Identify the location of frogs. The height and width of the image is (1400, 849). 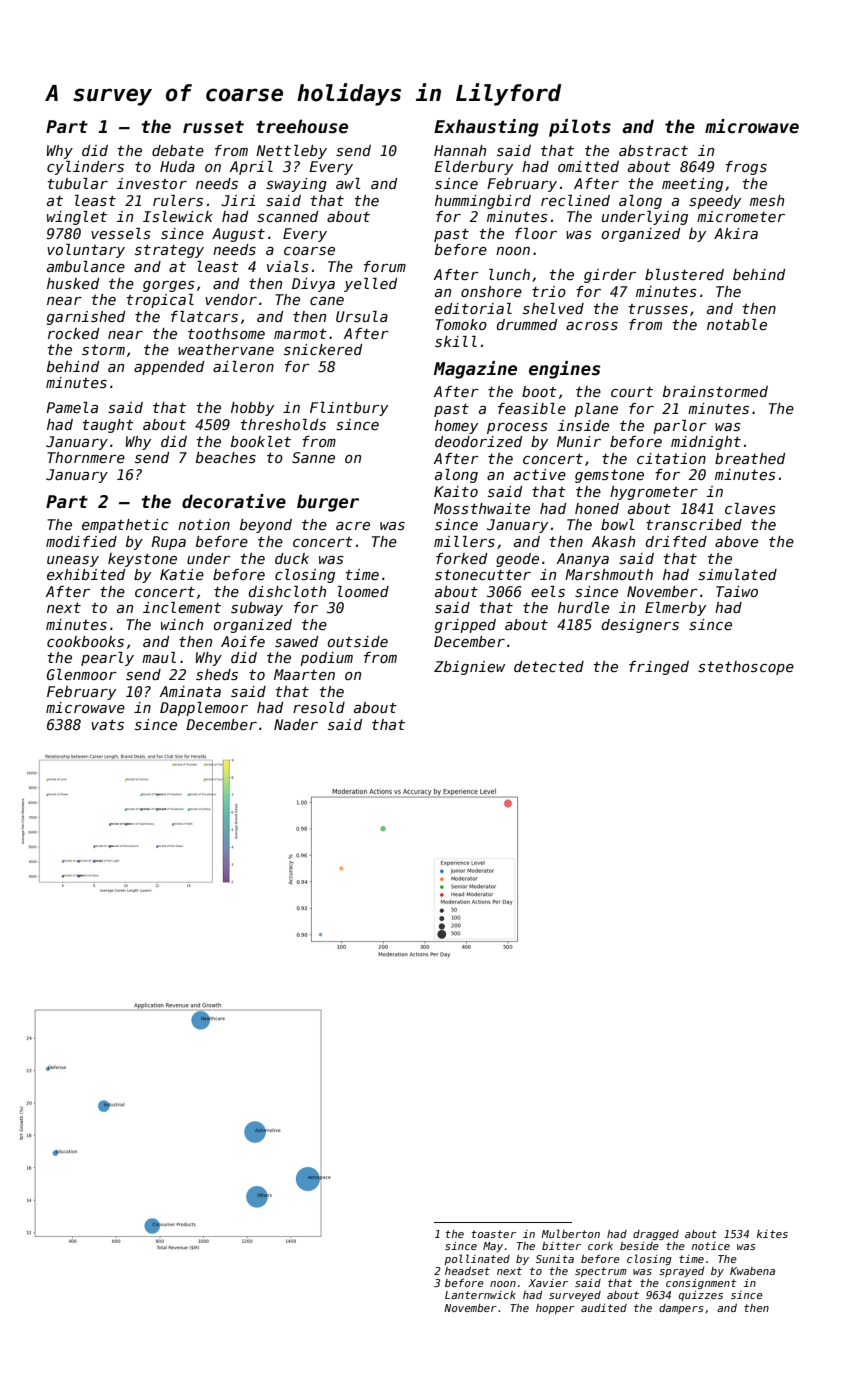
(746, 168).
